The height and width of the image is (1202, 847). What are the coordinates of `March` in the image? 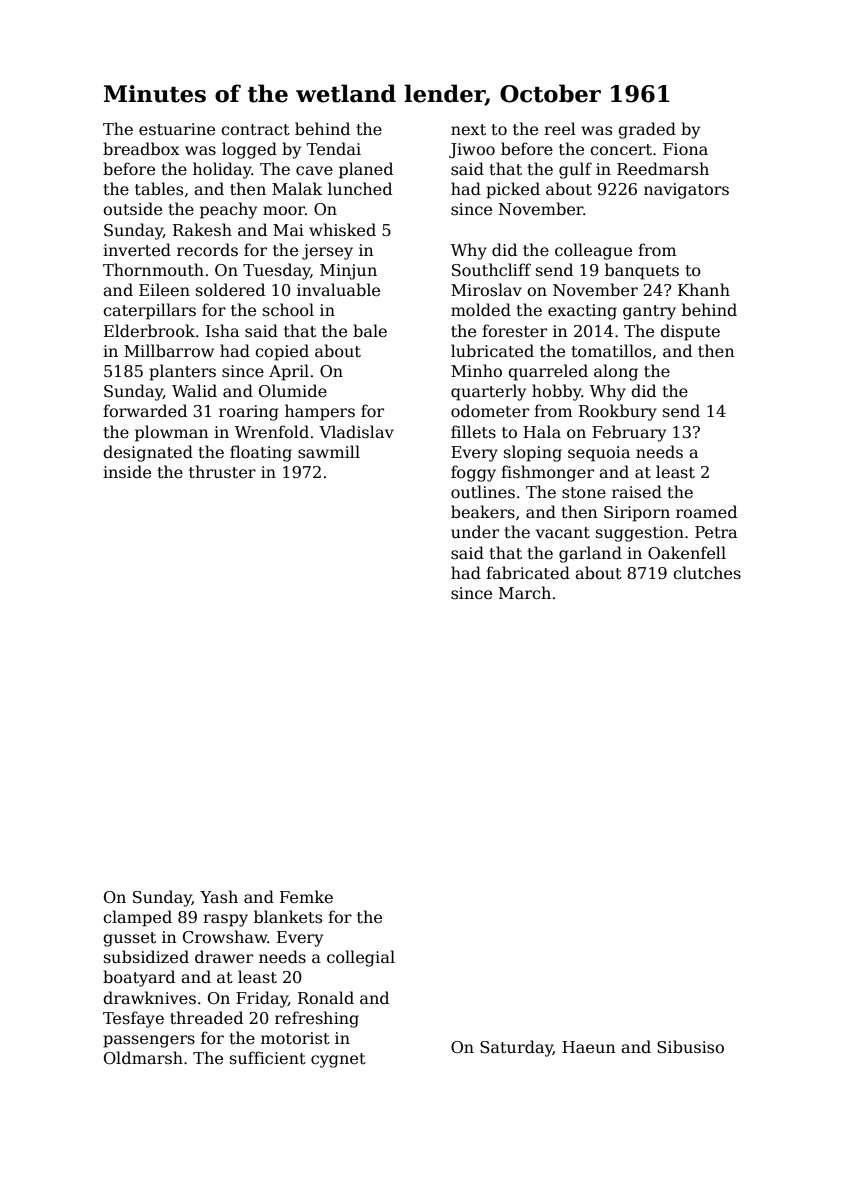 It's located at (525, 593).
